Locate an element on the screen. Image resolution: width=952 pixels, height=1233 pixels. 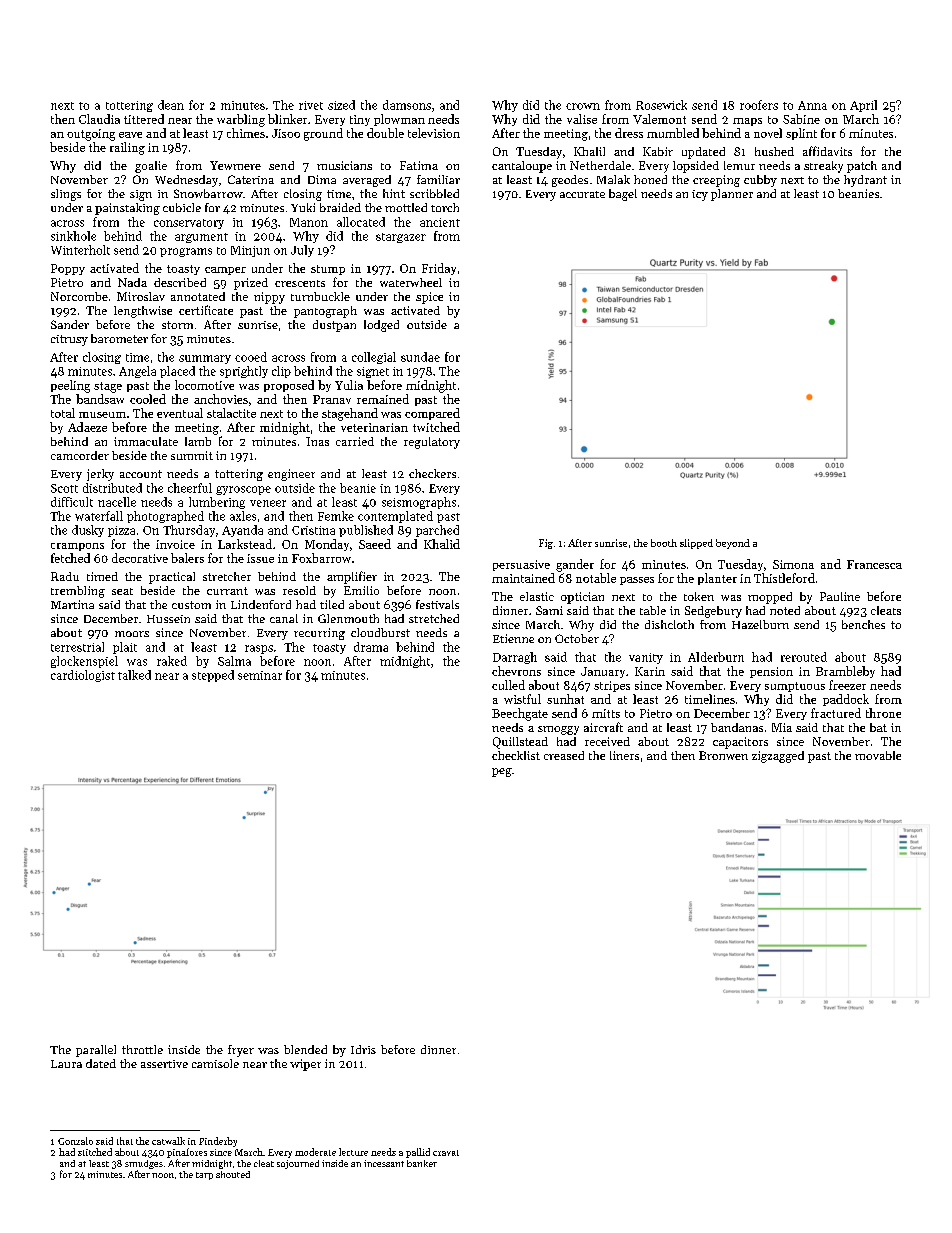
fryer is located at coordinates (241, 1051).
